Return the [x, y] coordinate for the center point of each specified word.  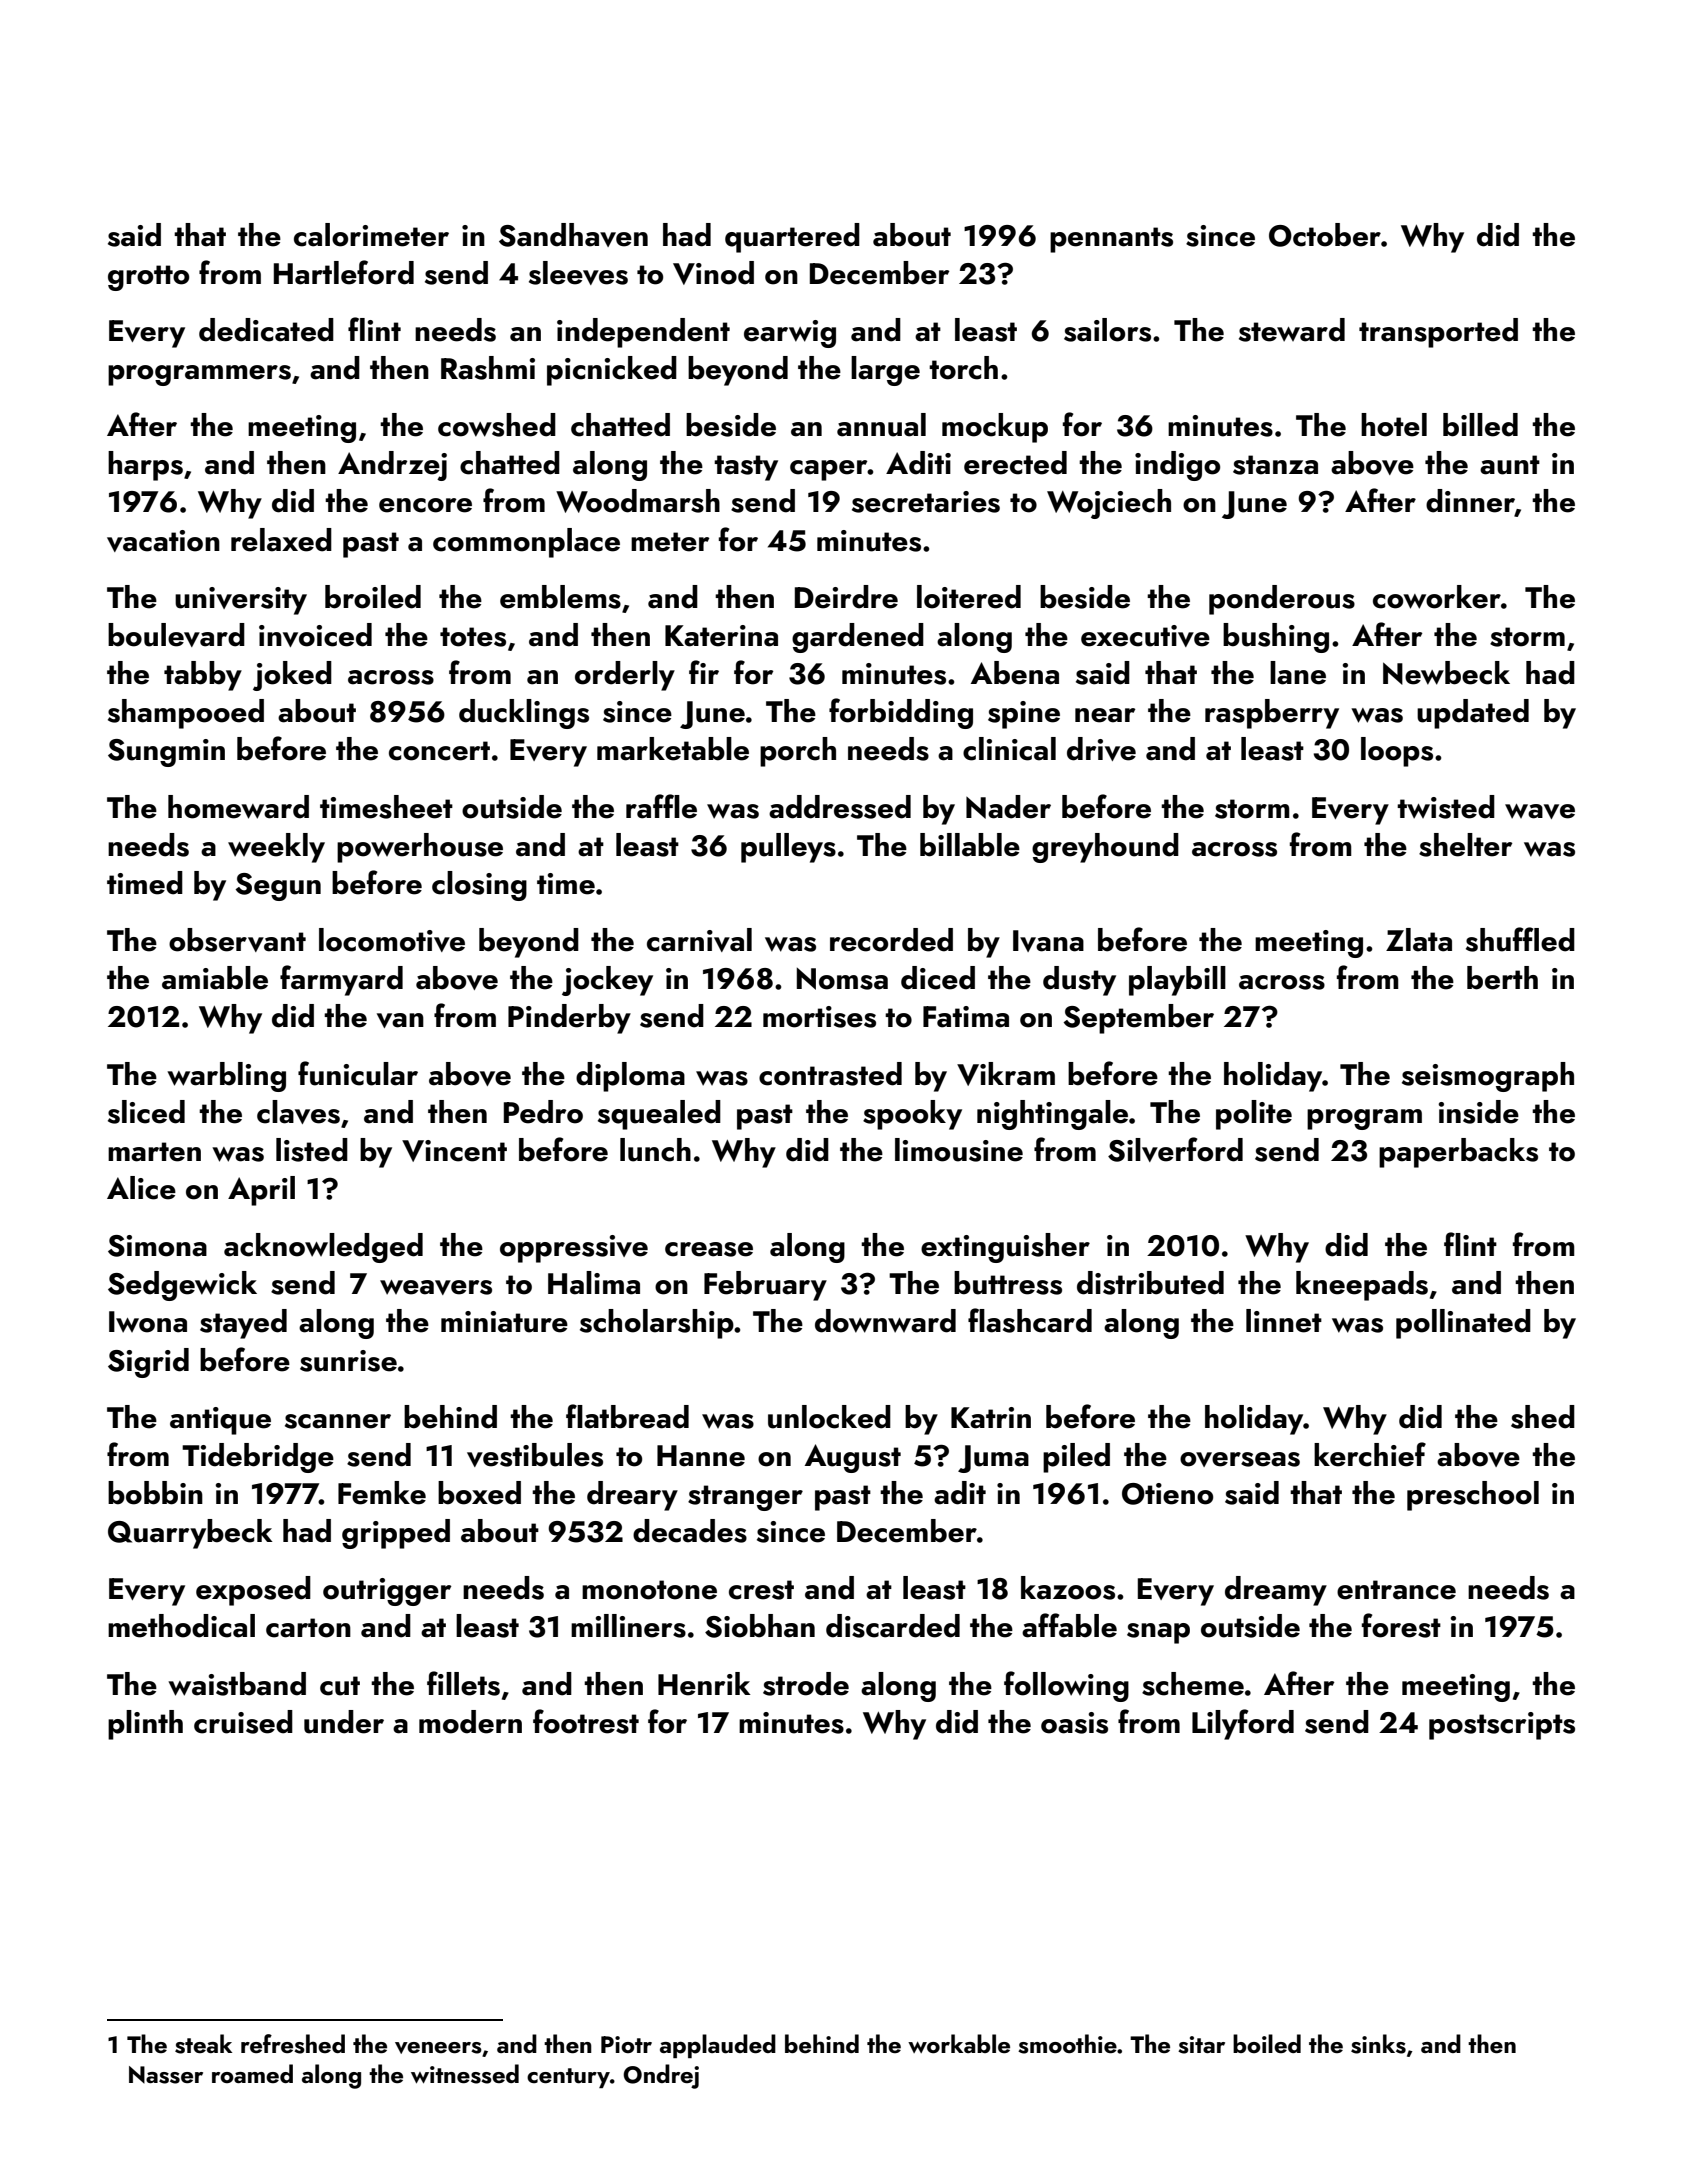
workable [959, 2043]
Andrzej [392, 466]
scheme [1193, 1684]
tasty [746, 468]
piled [1076, 1458]
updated [1473, 714]
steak [203, 2044]
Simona [157, 1246]
